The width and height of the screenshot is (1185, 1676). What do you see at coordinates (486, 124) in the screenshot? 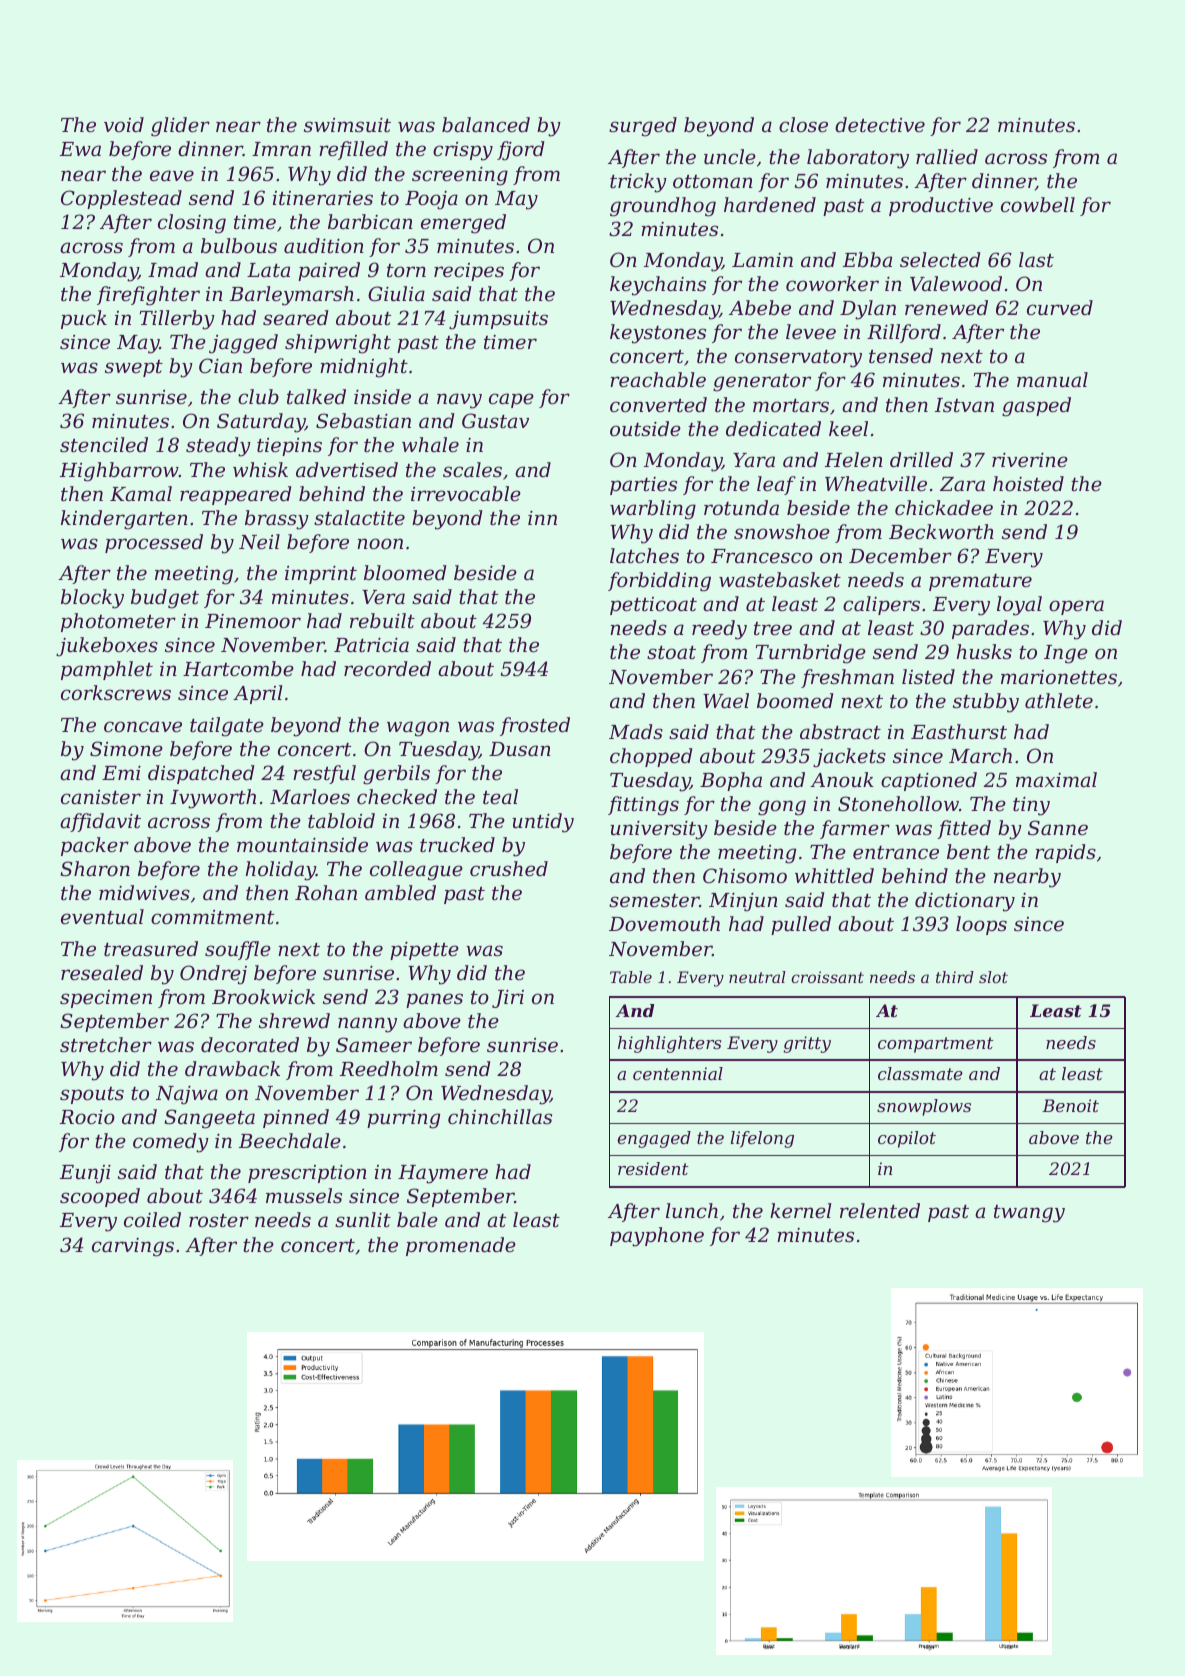
I see `balanced` at bounding box center [486, 124].
